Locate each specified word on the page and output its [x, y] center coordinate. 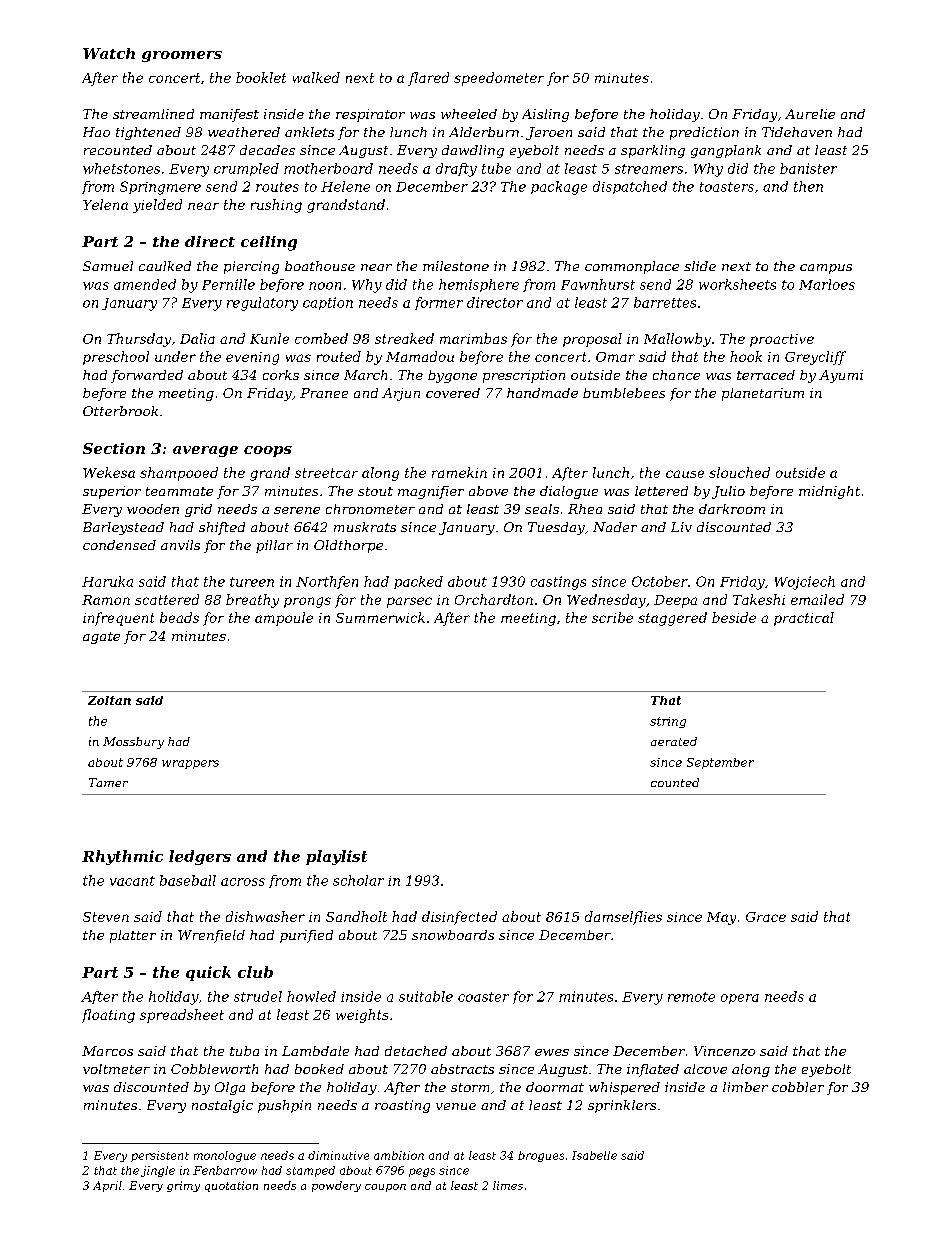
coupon [385, 1188]
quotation [231, 1186]
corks [281, 375]
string [668, 722]
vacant [132, 881]
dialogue [569, 492]
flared [428, 79]
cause [685, 474]
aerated [674, 741]
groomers [182, 56]
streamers [649, 169]
